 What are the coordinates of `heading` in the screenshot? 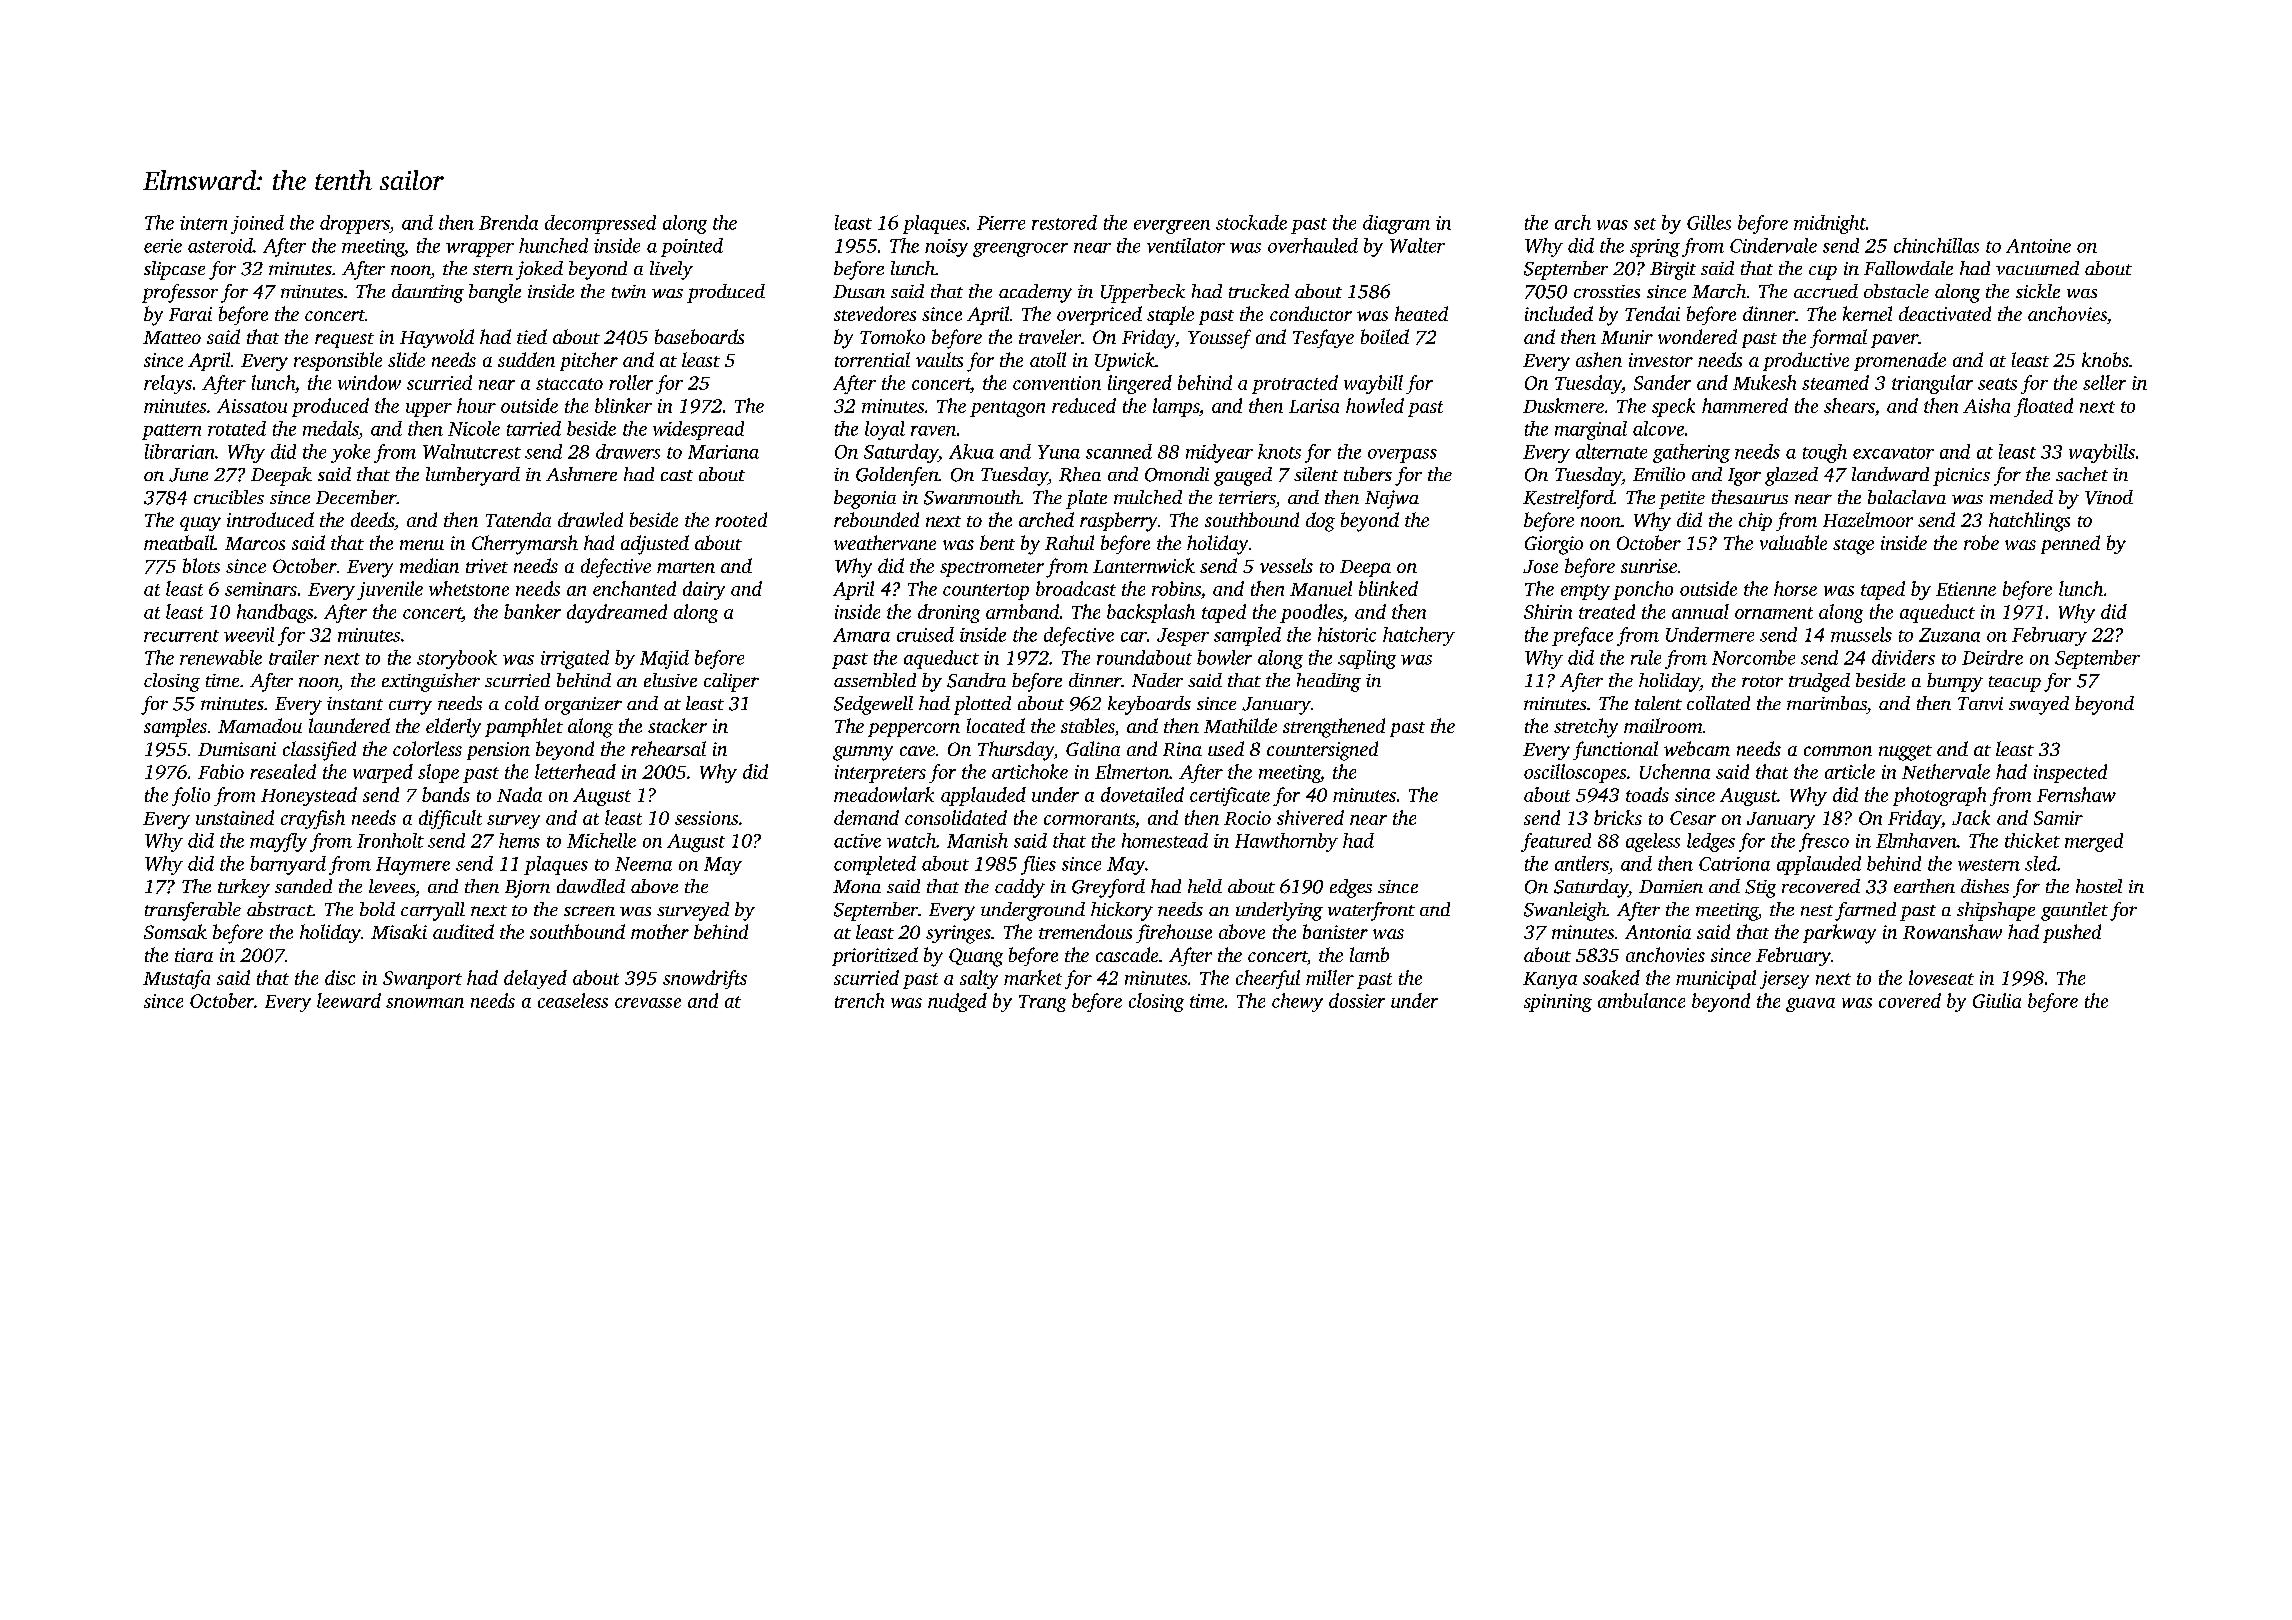 It's located at (1329, 682).
